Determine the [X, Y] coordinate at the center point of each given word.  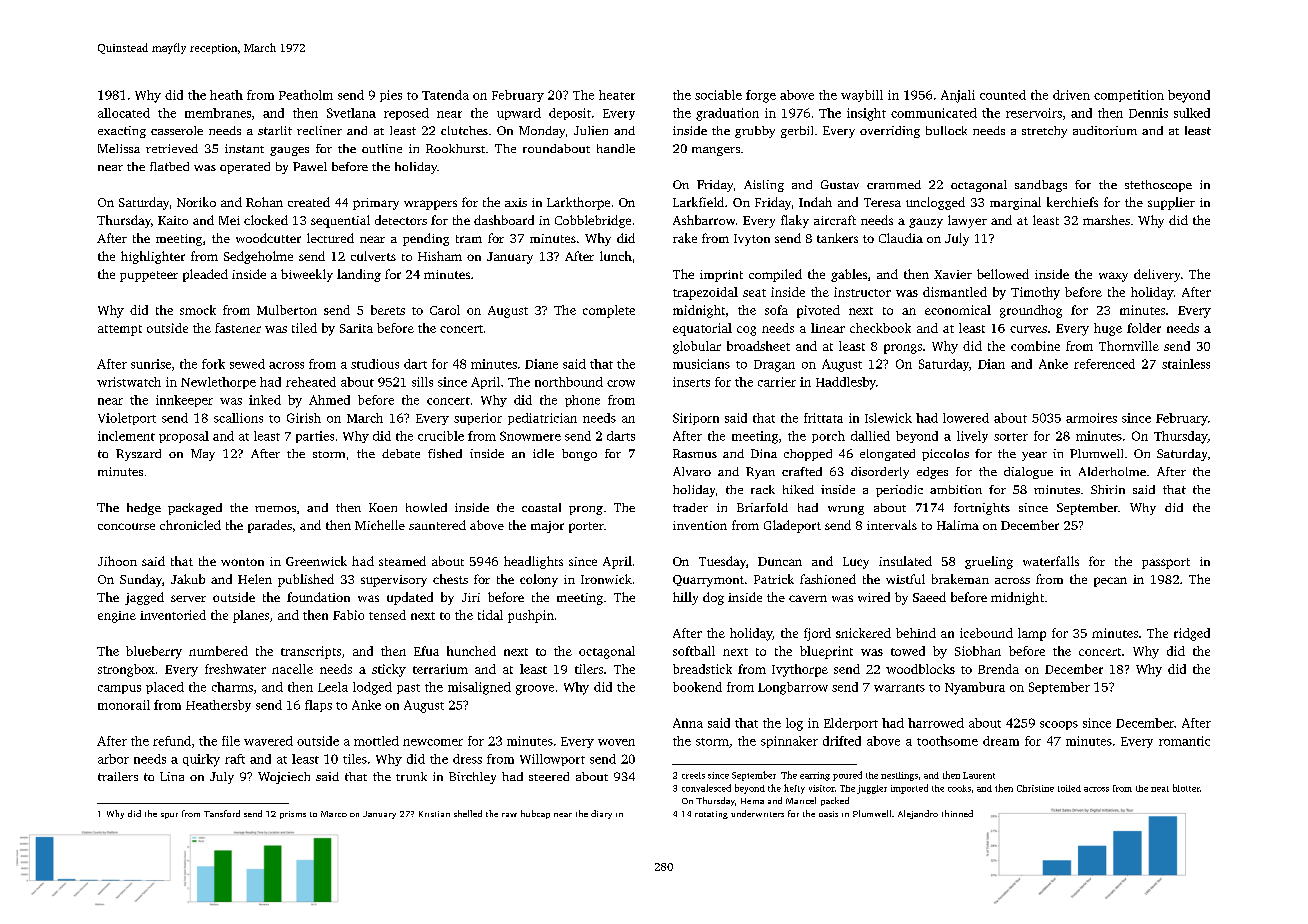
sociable [718, 95]
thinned [957, 813]
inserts [691, 382]
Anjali [958, 96]
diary [601, 814]
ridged [1192, 634]
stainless [1186, 364]
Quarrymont [708, 581]
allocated [124, 113]
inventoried [173, 615]
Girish [304, 418]
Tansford [222, 813]
